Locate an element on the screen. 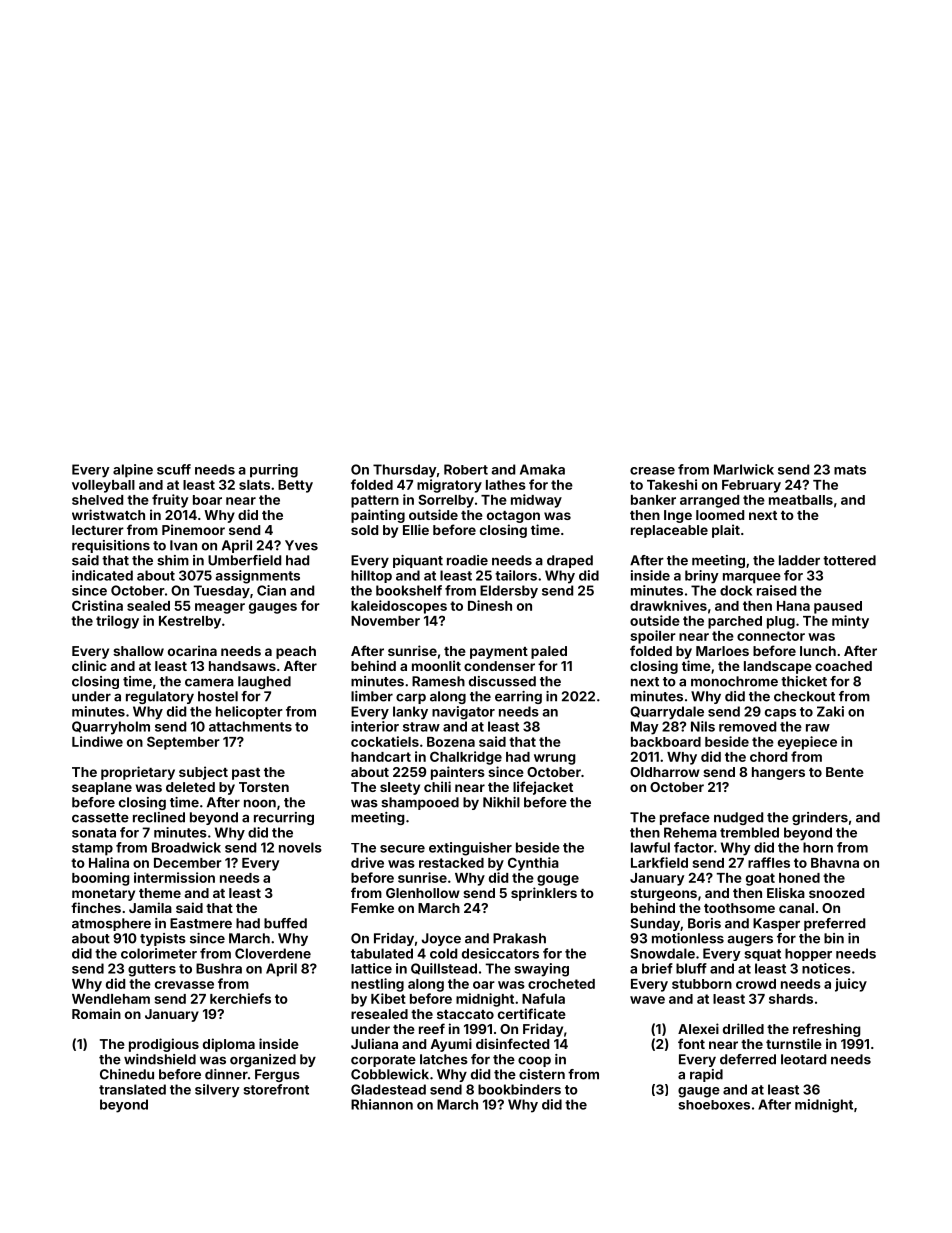 Image resolution: width=952 pixels, height=1233 pixels. motionless is located at coordinates (688, 938).
